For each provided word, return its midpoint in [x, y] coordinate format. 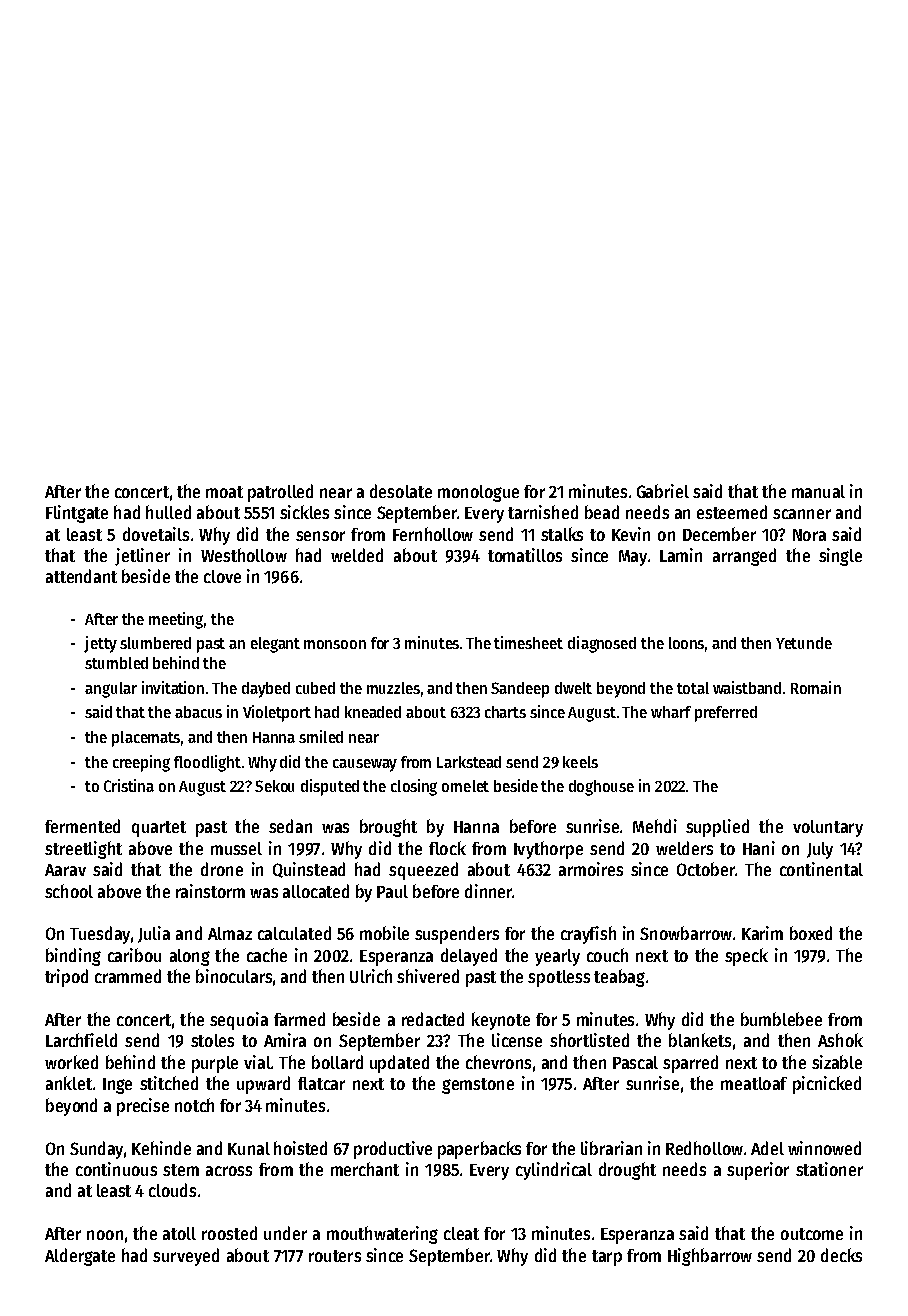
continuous [116, 1169]
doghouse [601, 788]
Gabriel [663, 491]
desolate [401, 491]
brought [388, 828]
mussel [236, 848]
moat [224, 492]
